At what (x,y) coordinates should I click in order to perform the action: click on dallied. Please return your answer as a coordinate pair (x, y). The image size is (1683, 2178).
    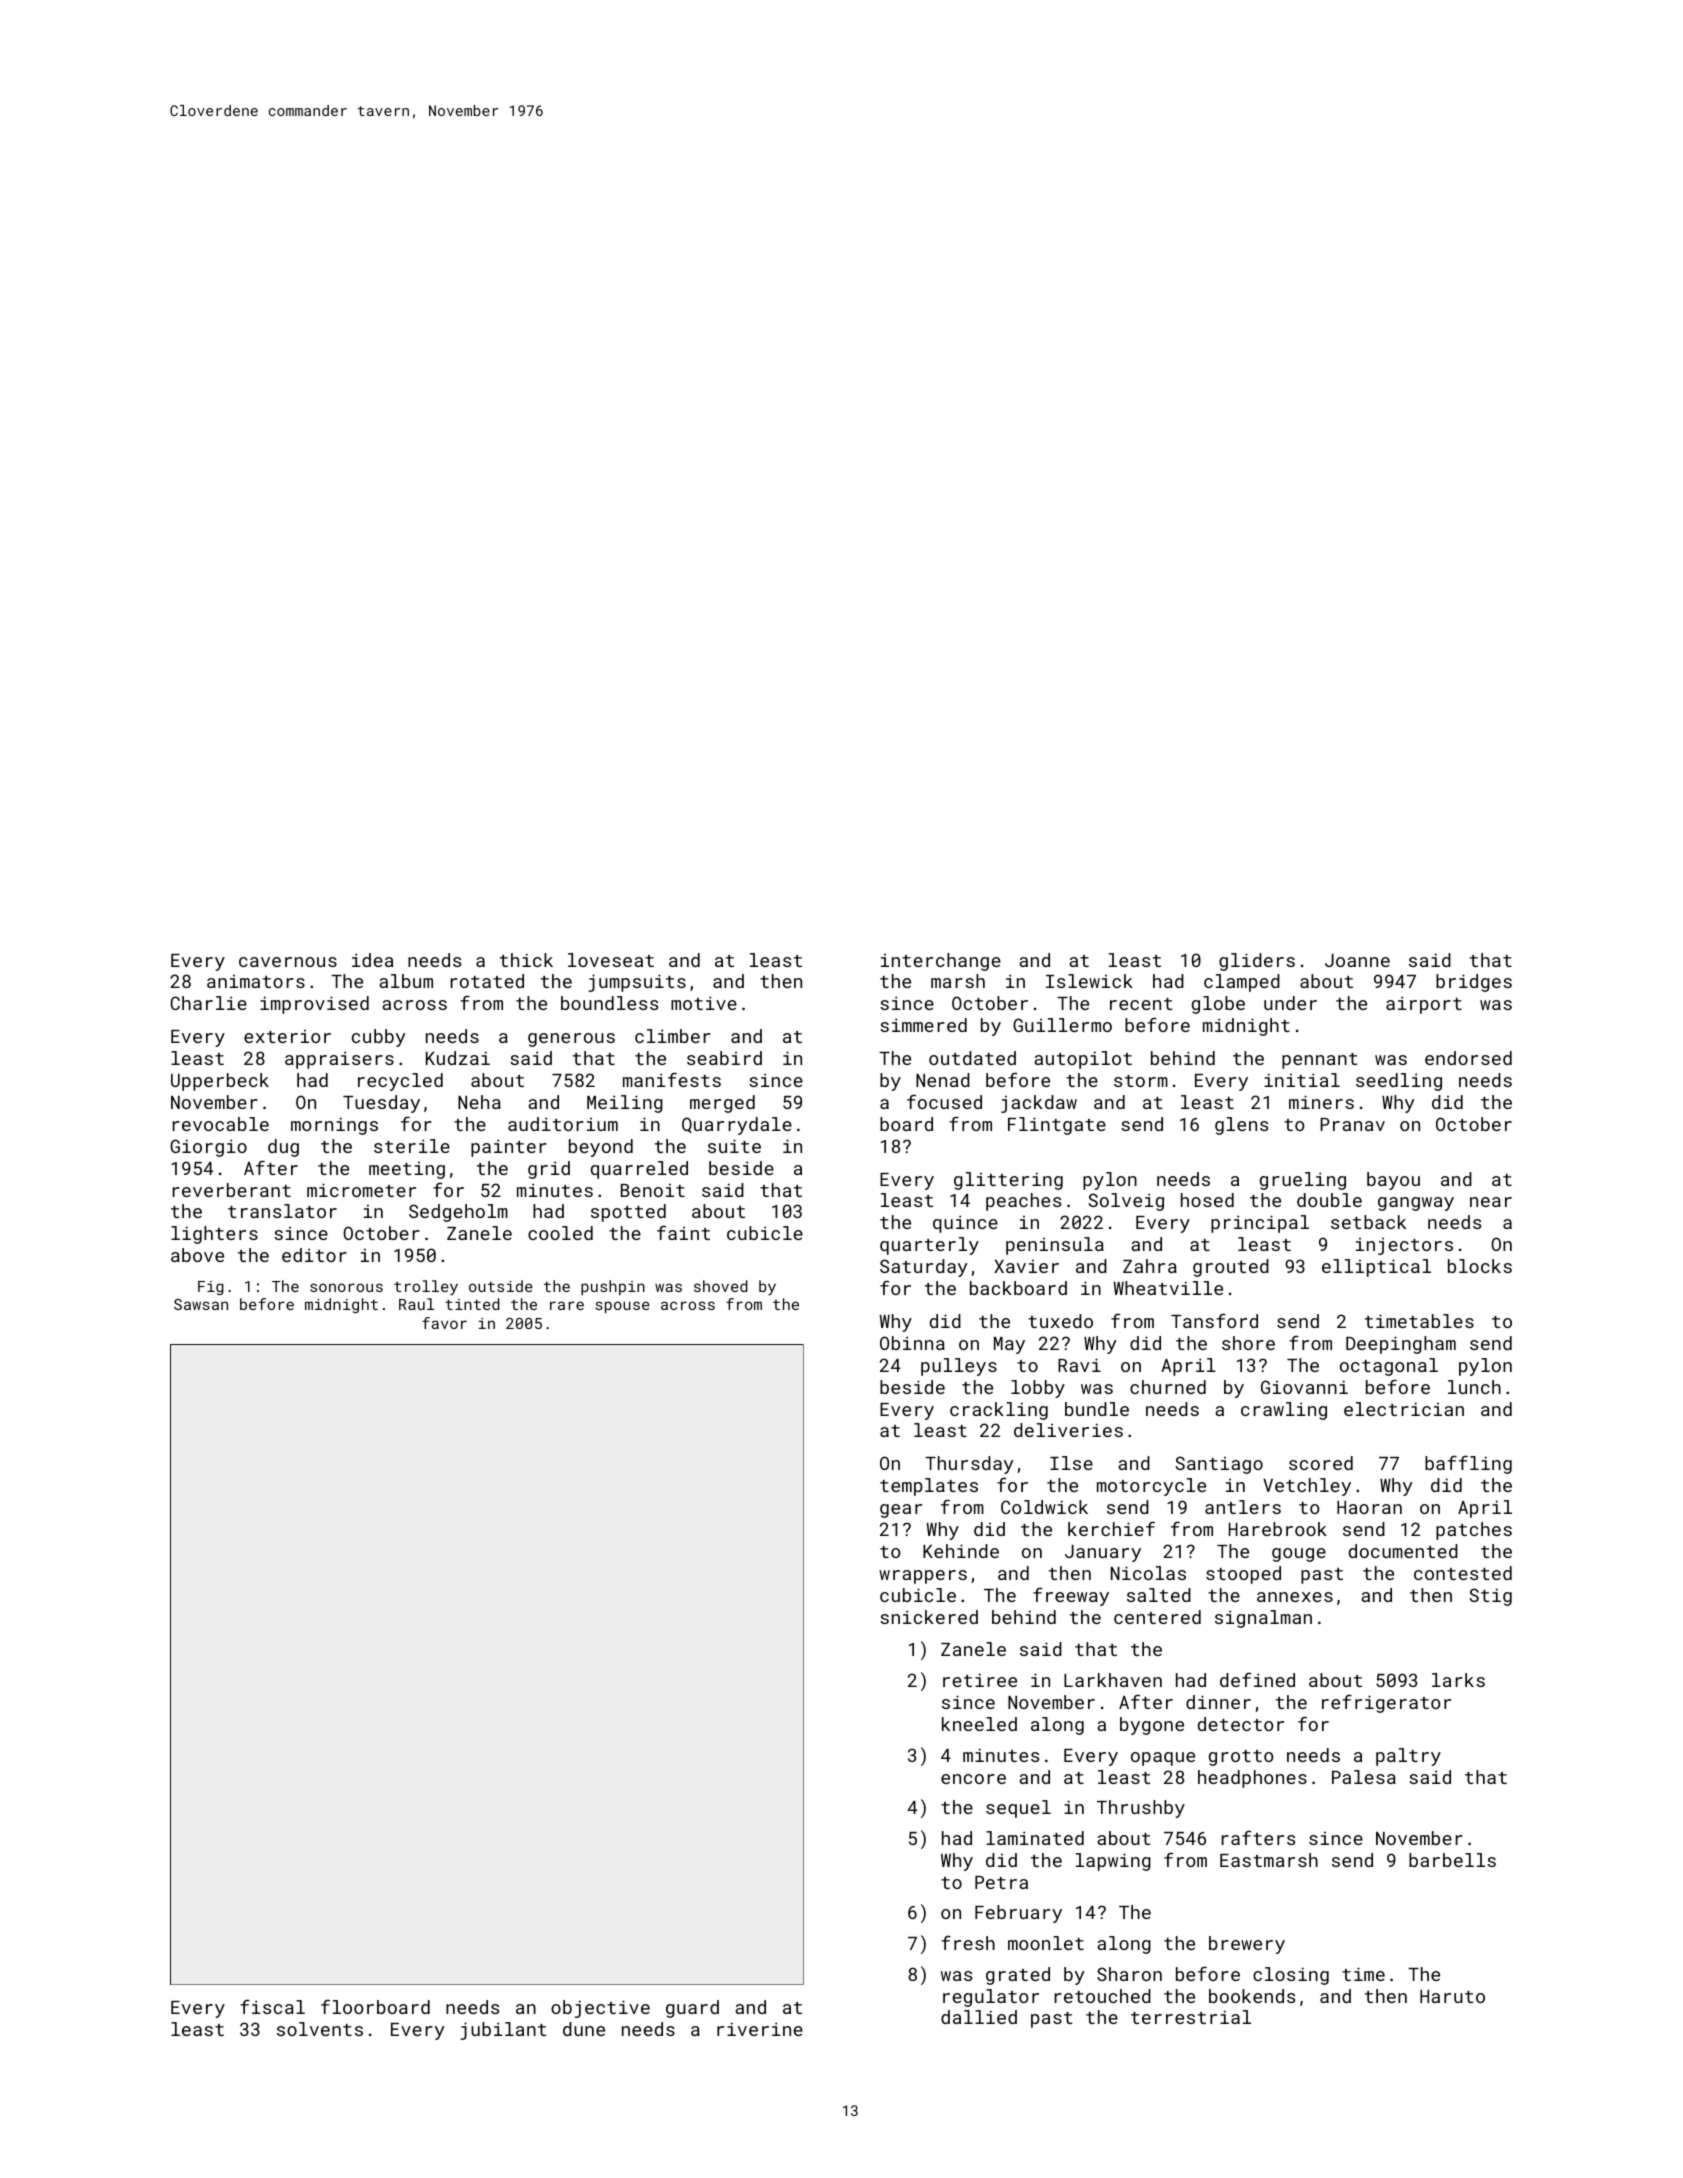
    Looking at the image, I should click on (979, 2017).
